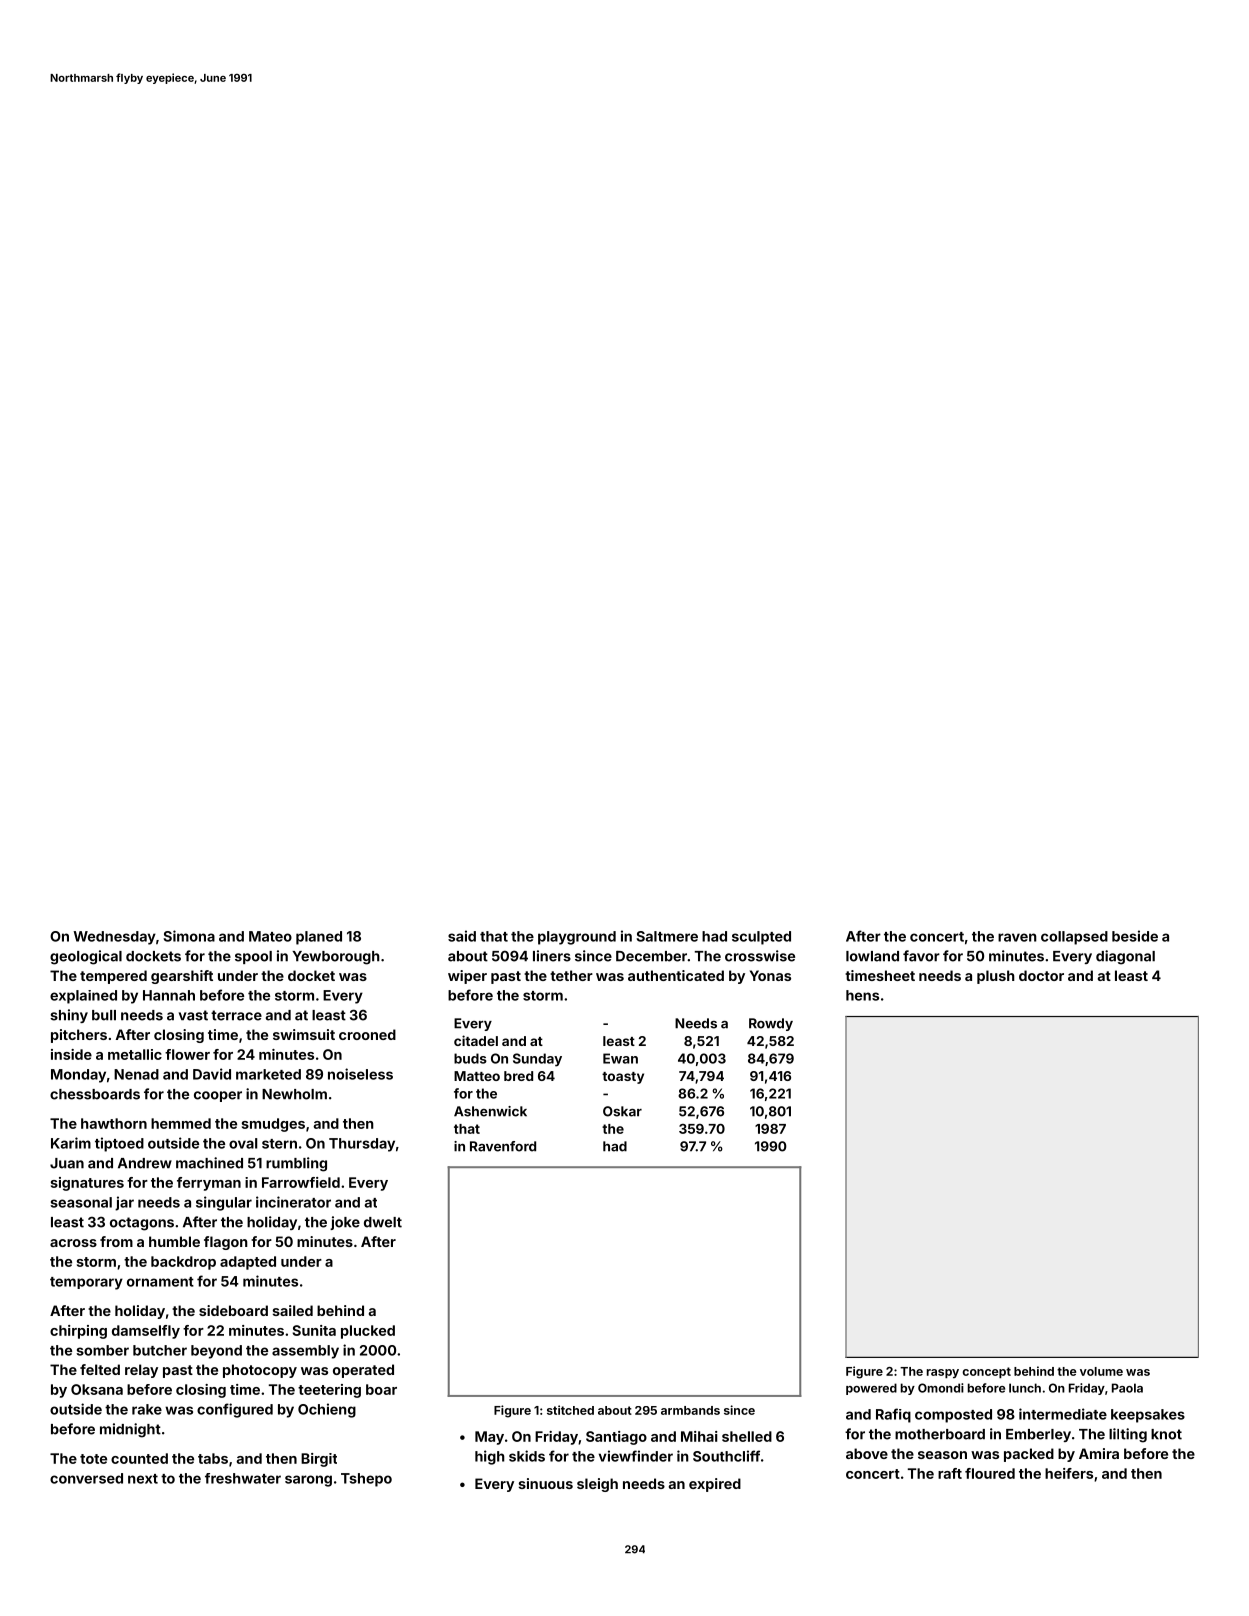  Describe the element at coordinates (1101, 1371) in the image. I see `volume` at that location.
